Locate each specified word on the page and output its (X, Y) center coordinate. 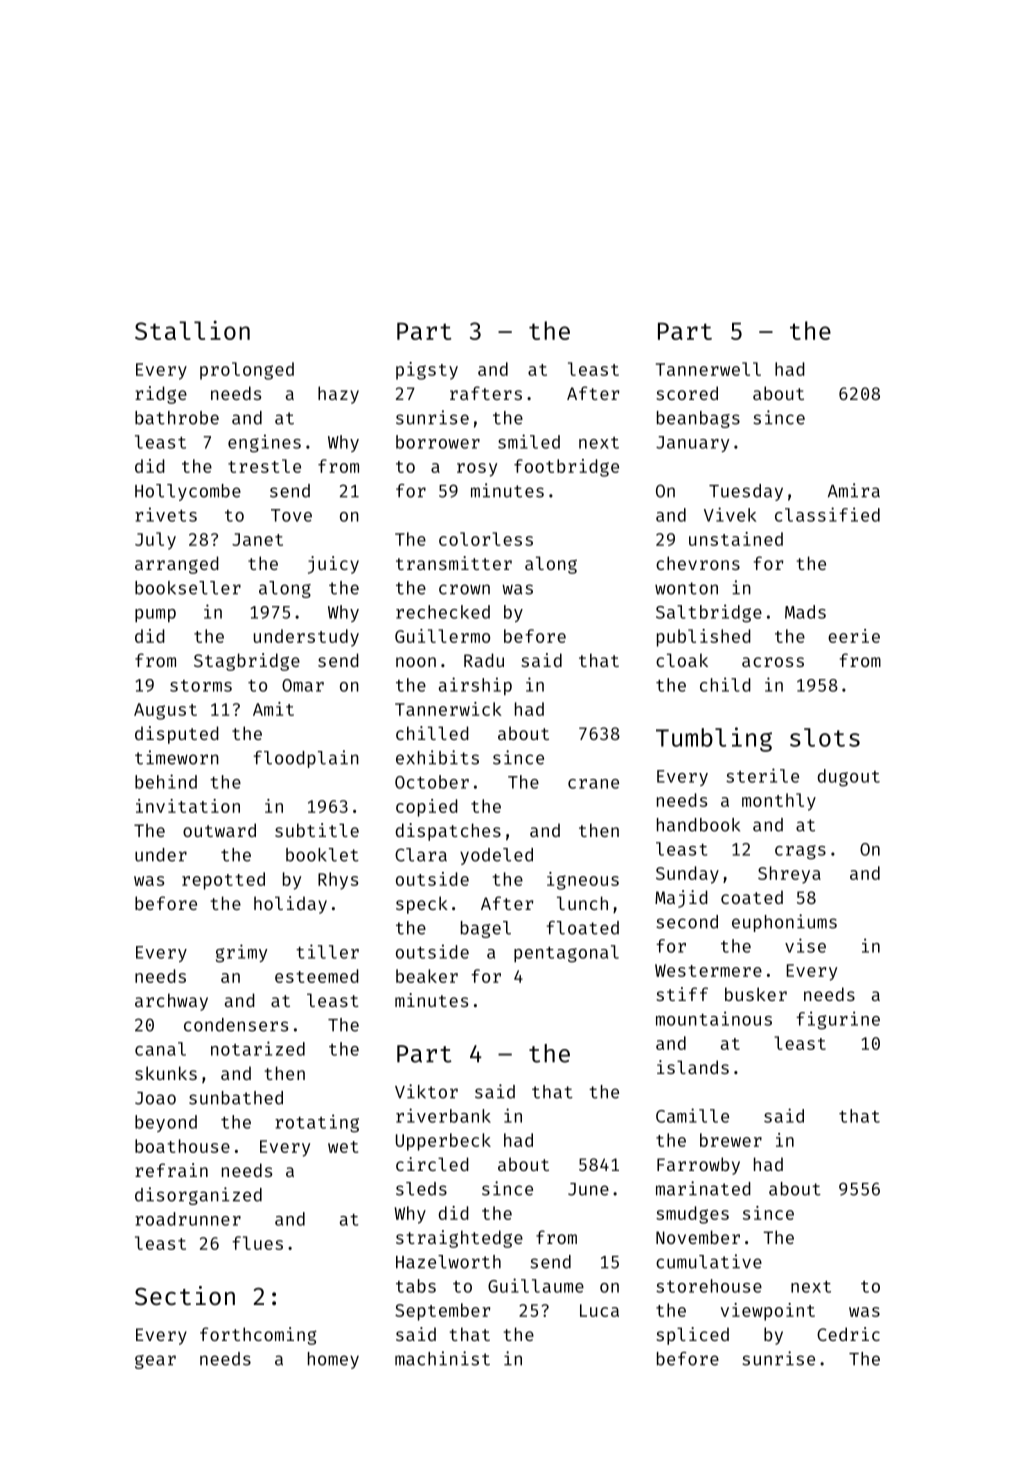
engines (264, 443)
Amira (854, 490)
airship (475, 686)
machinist (442, 1358)
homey (333, 1360)
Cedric (848, 1334)
